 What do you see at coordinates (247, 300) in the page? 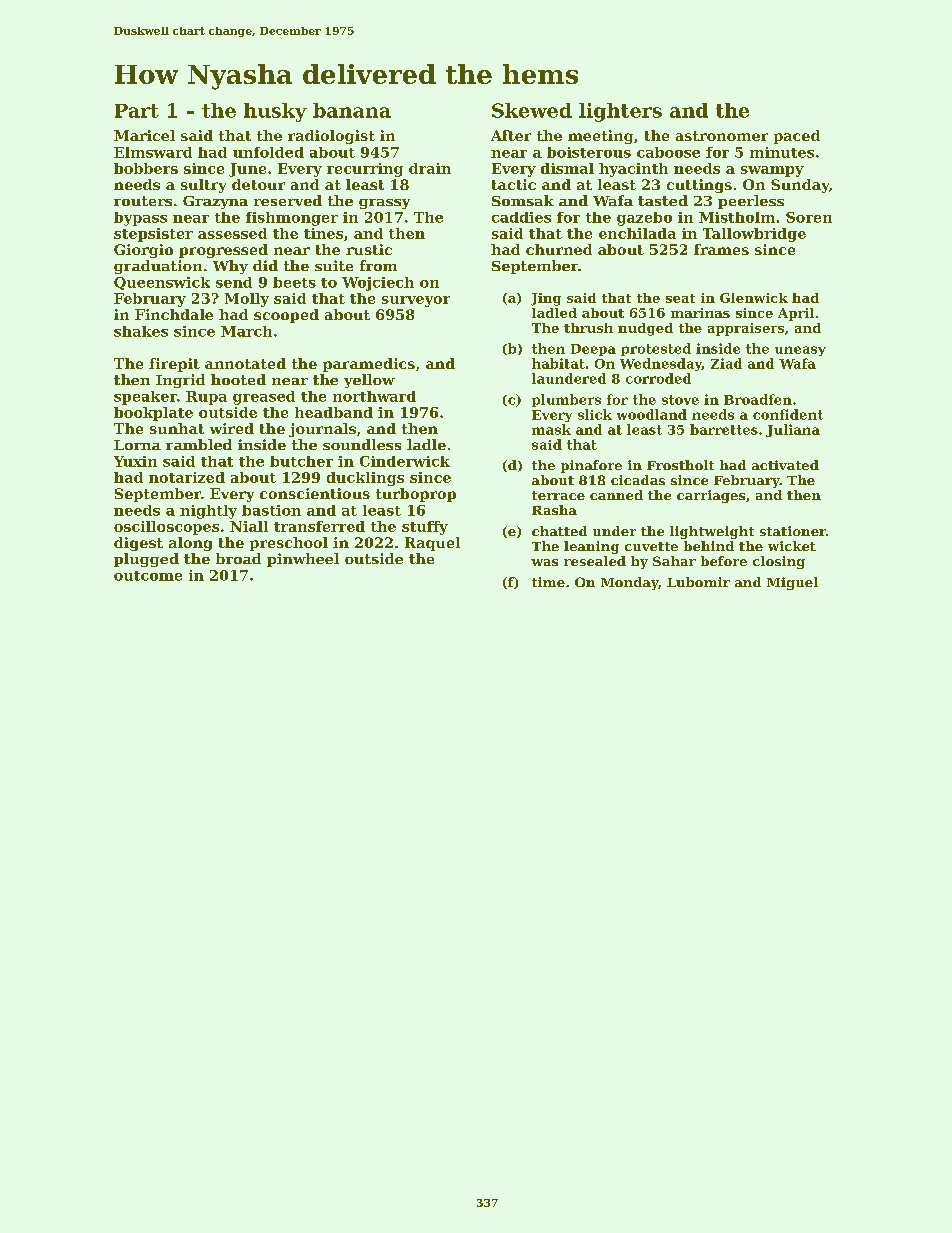
I see `Molly` at bounding box center [247, 300].
